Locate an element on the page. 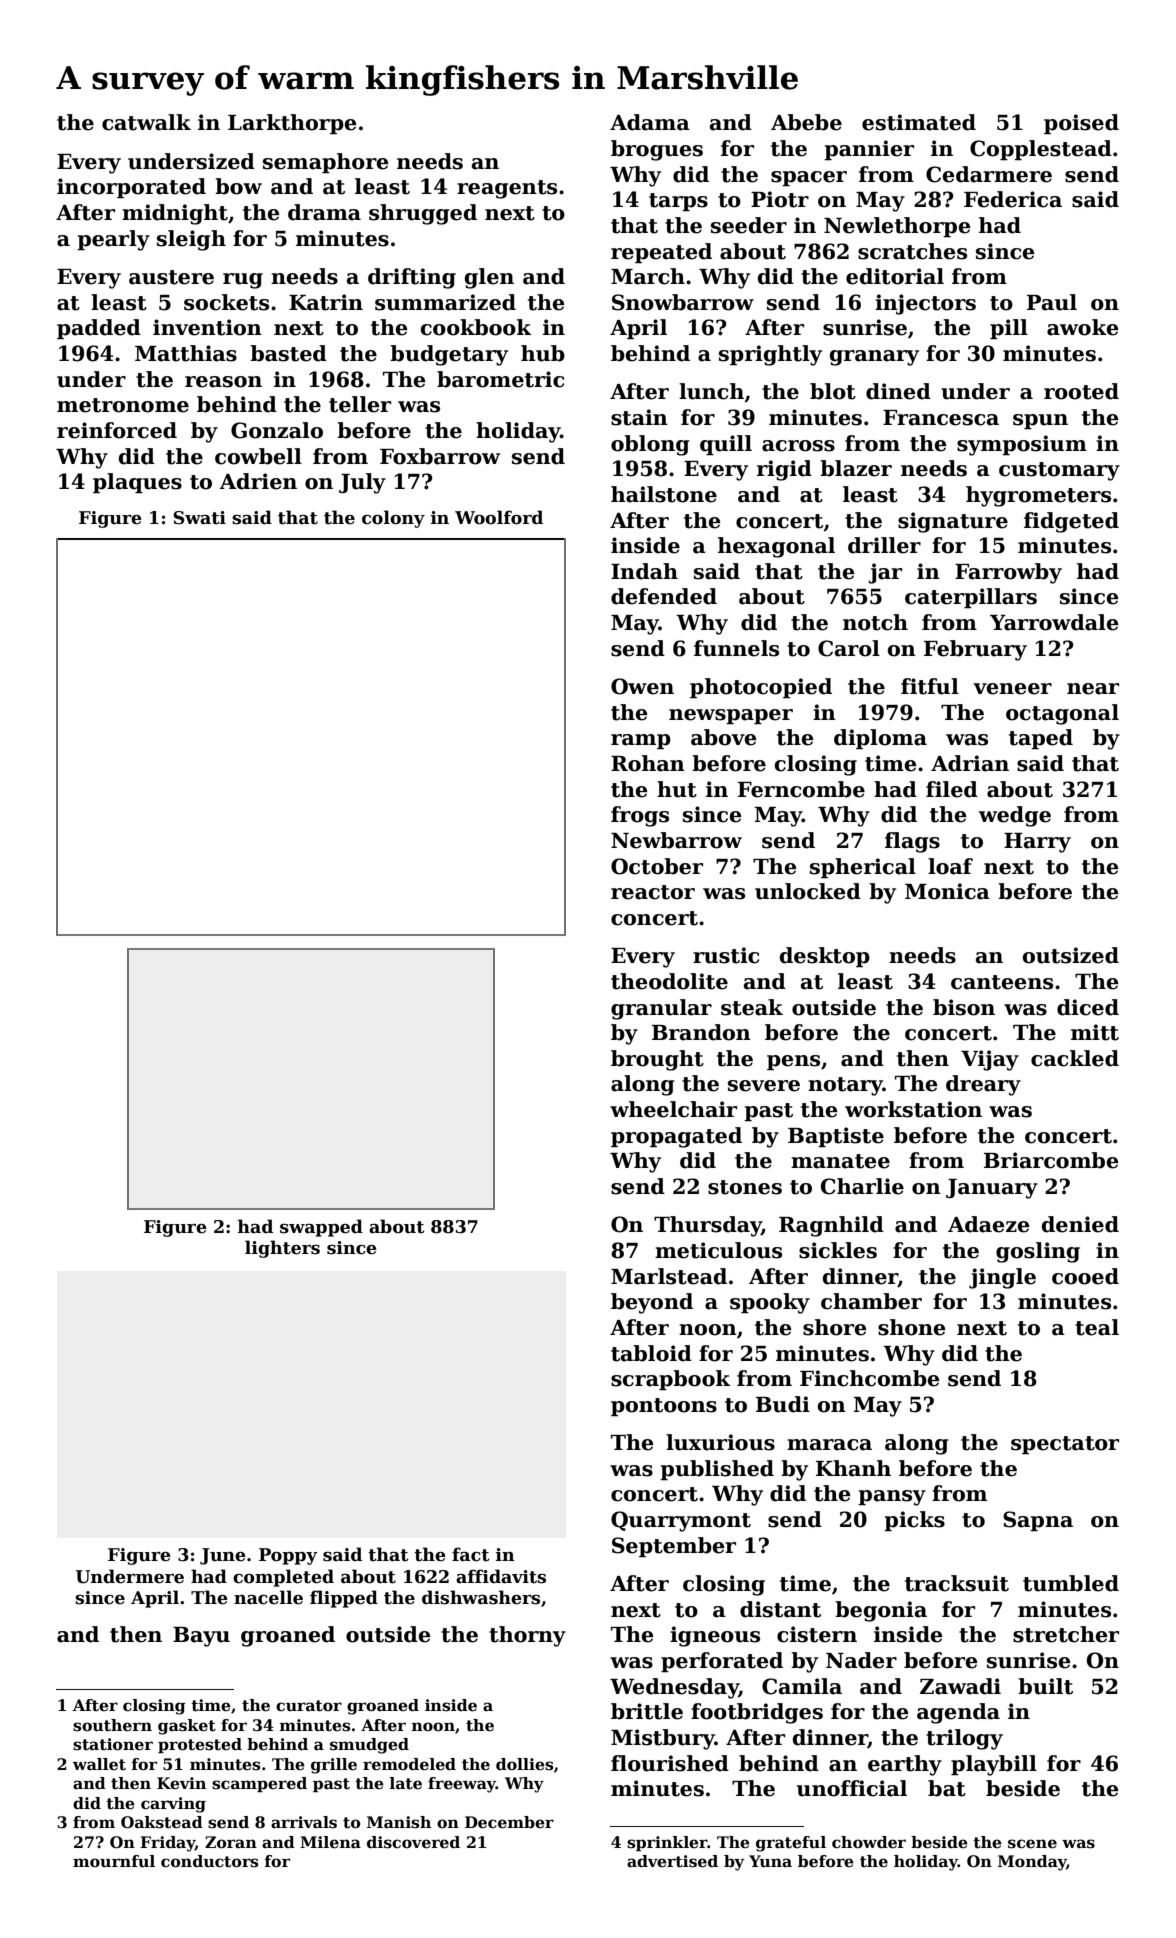 Image resolution: width=1176 pixels, height=1938 pixels. reagents is located at coordinates (507, 189).
